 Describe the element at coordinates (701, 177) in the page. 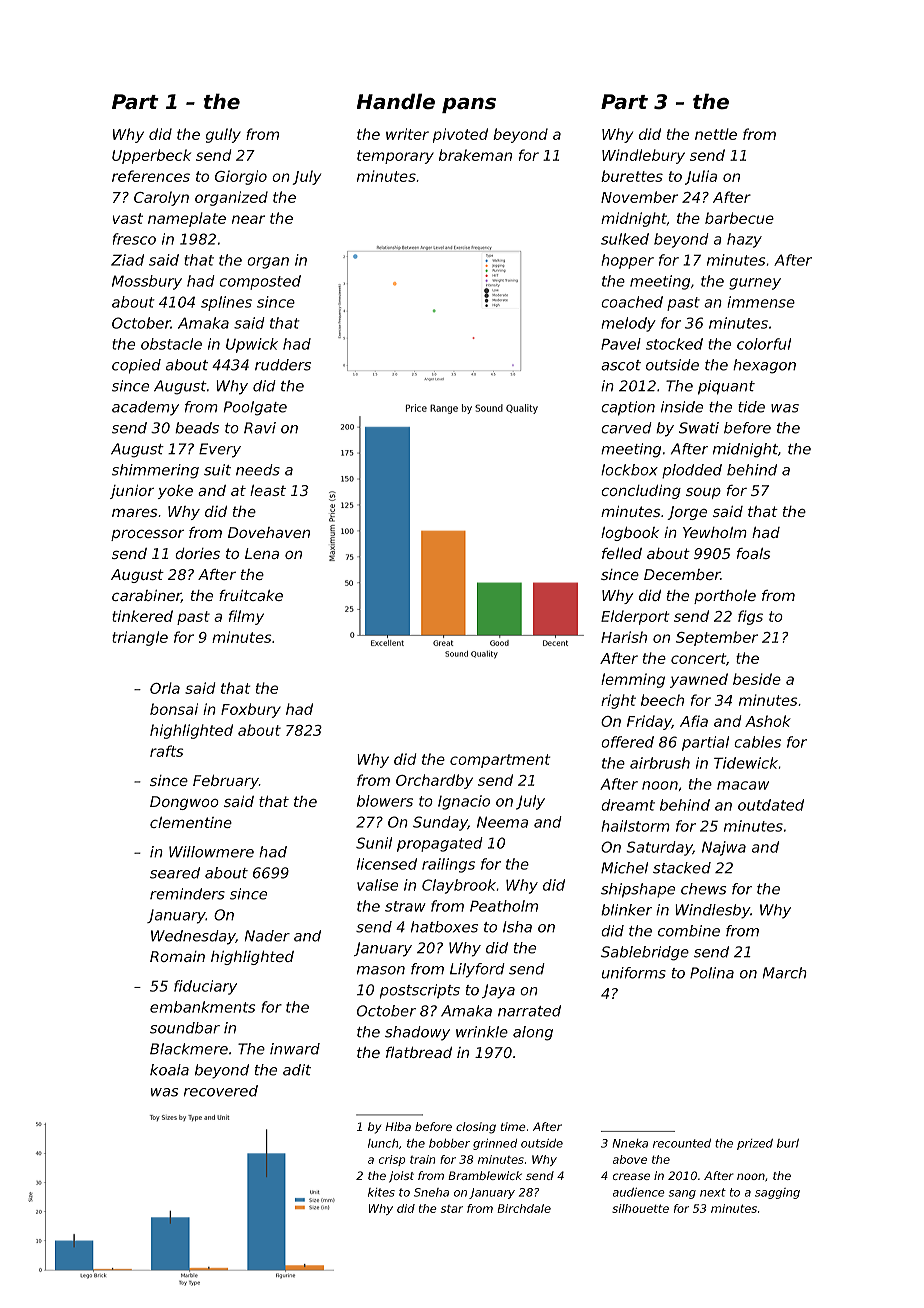

I see `Julia` at that location.
